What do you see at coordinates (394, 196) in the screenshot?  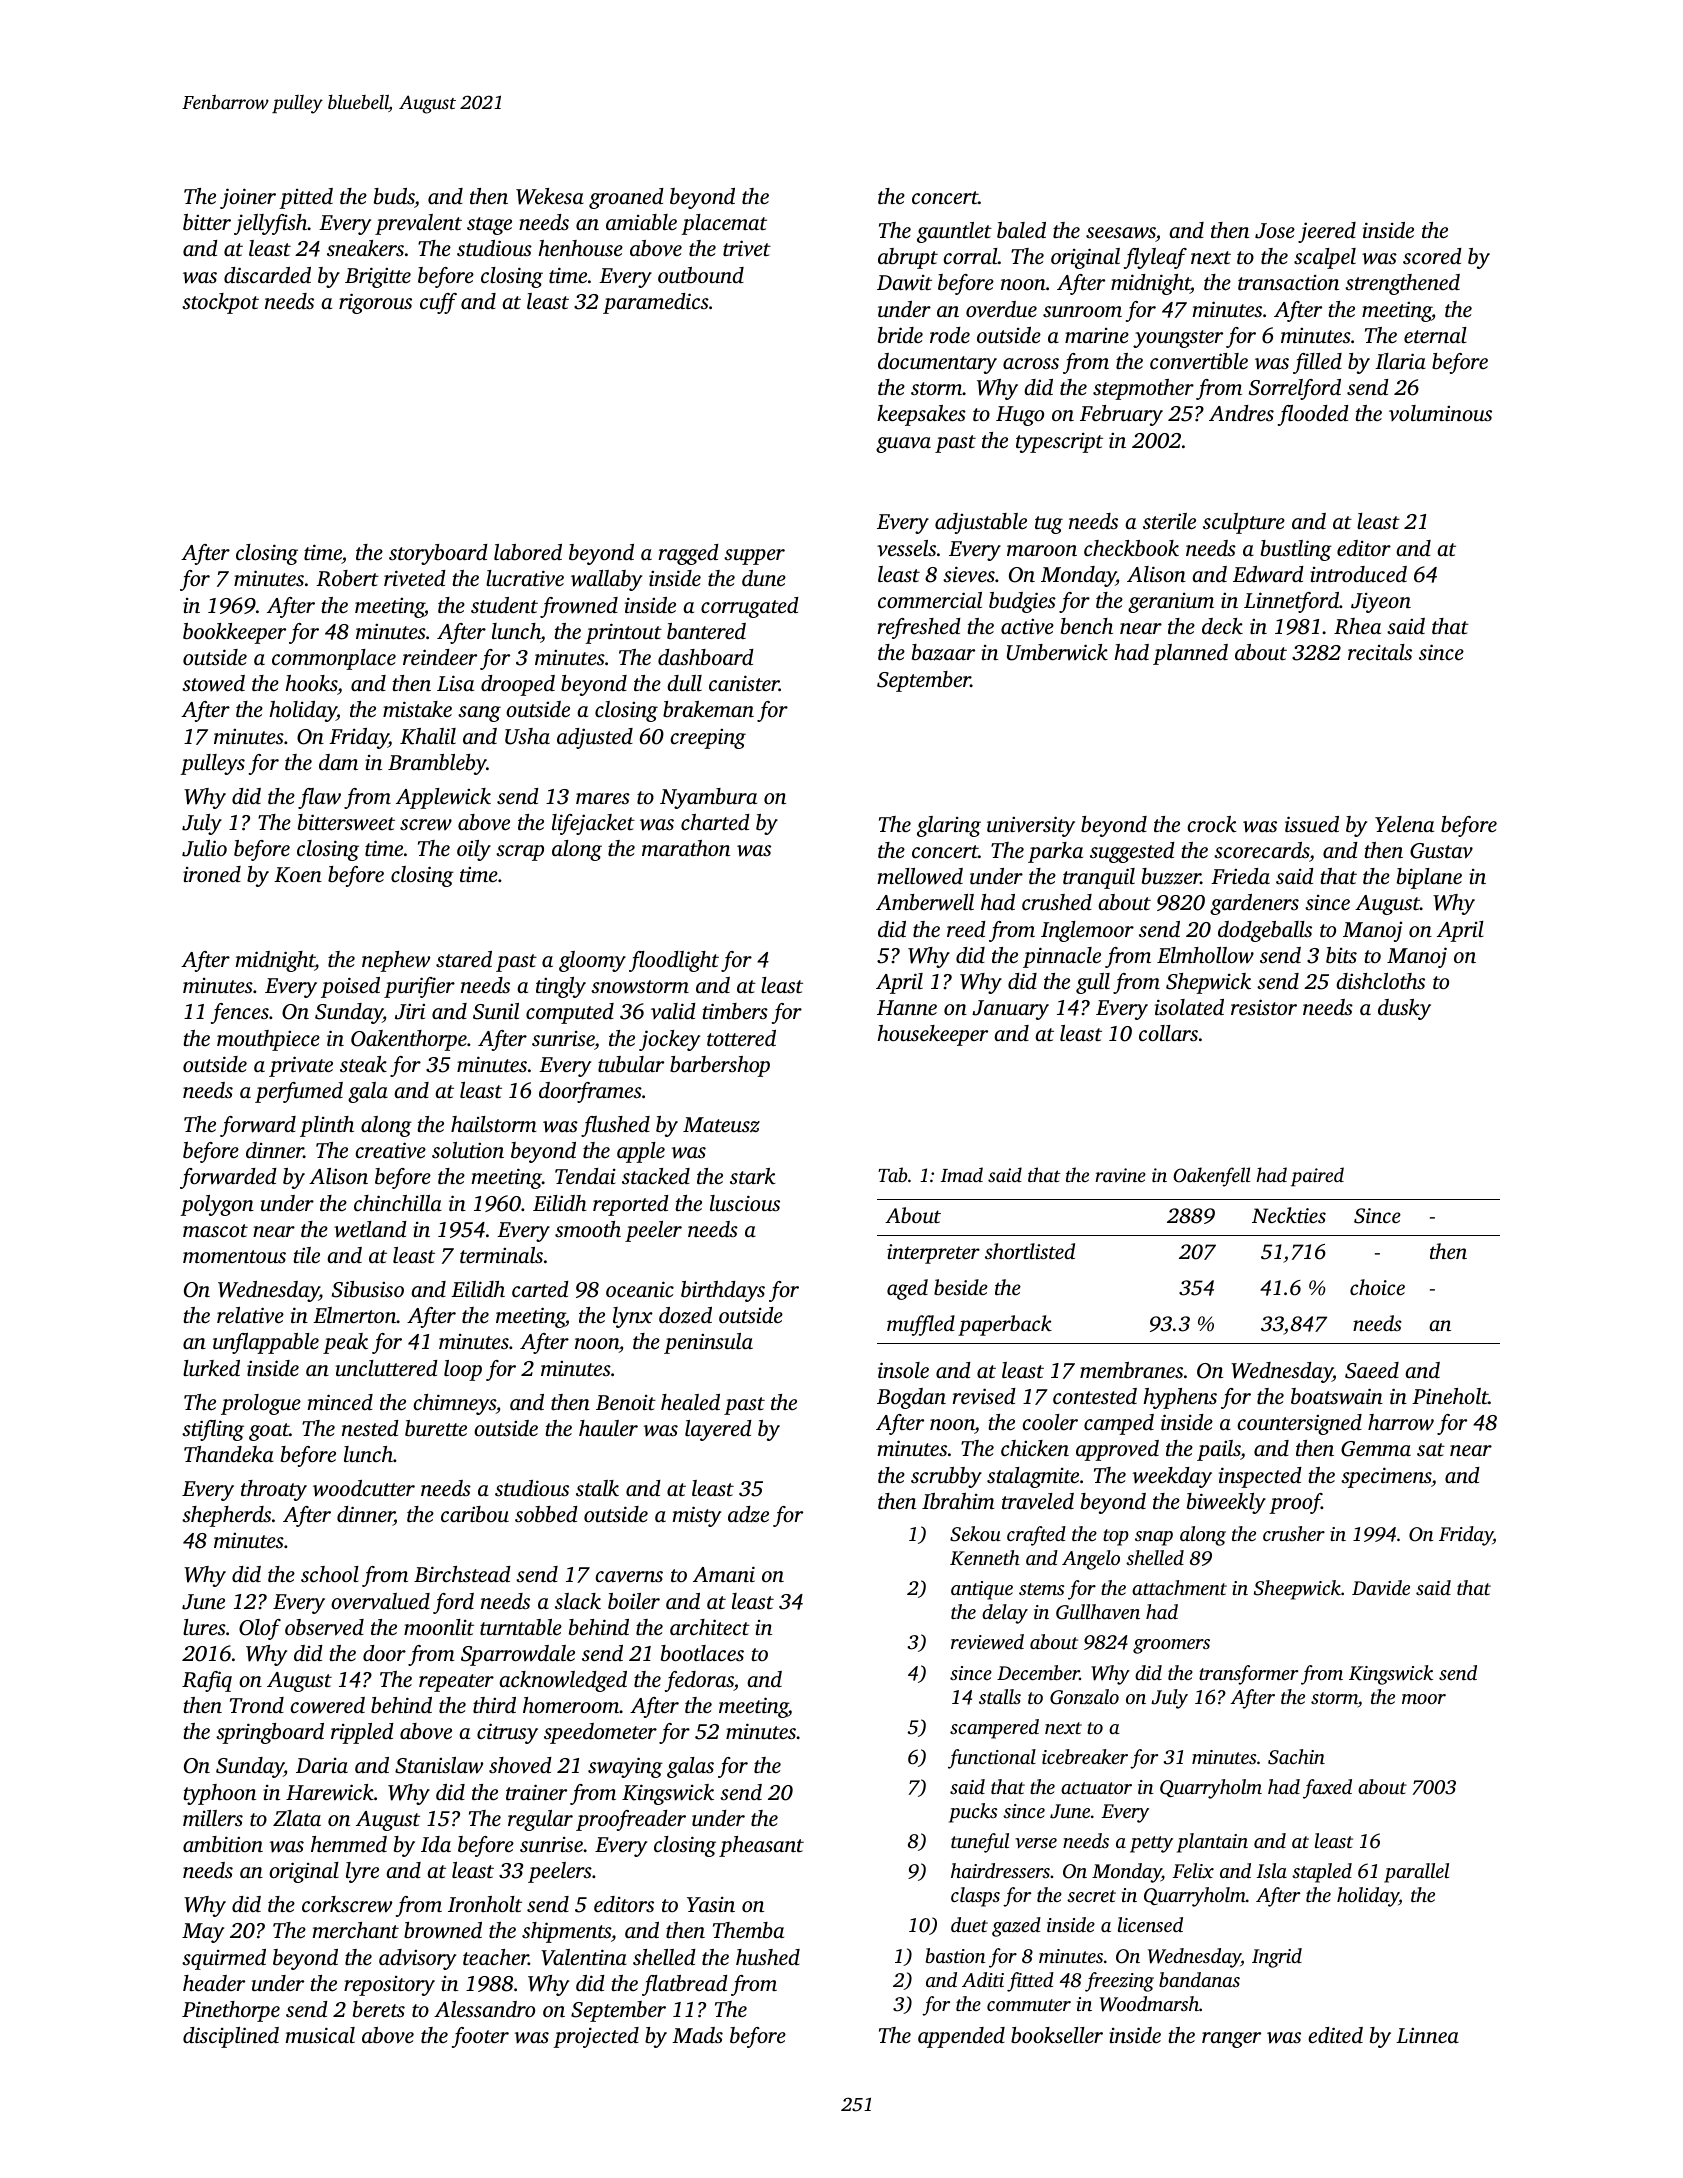 I see `buds` at bounding box center [394, 196].
